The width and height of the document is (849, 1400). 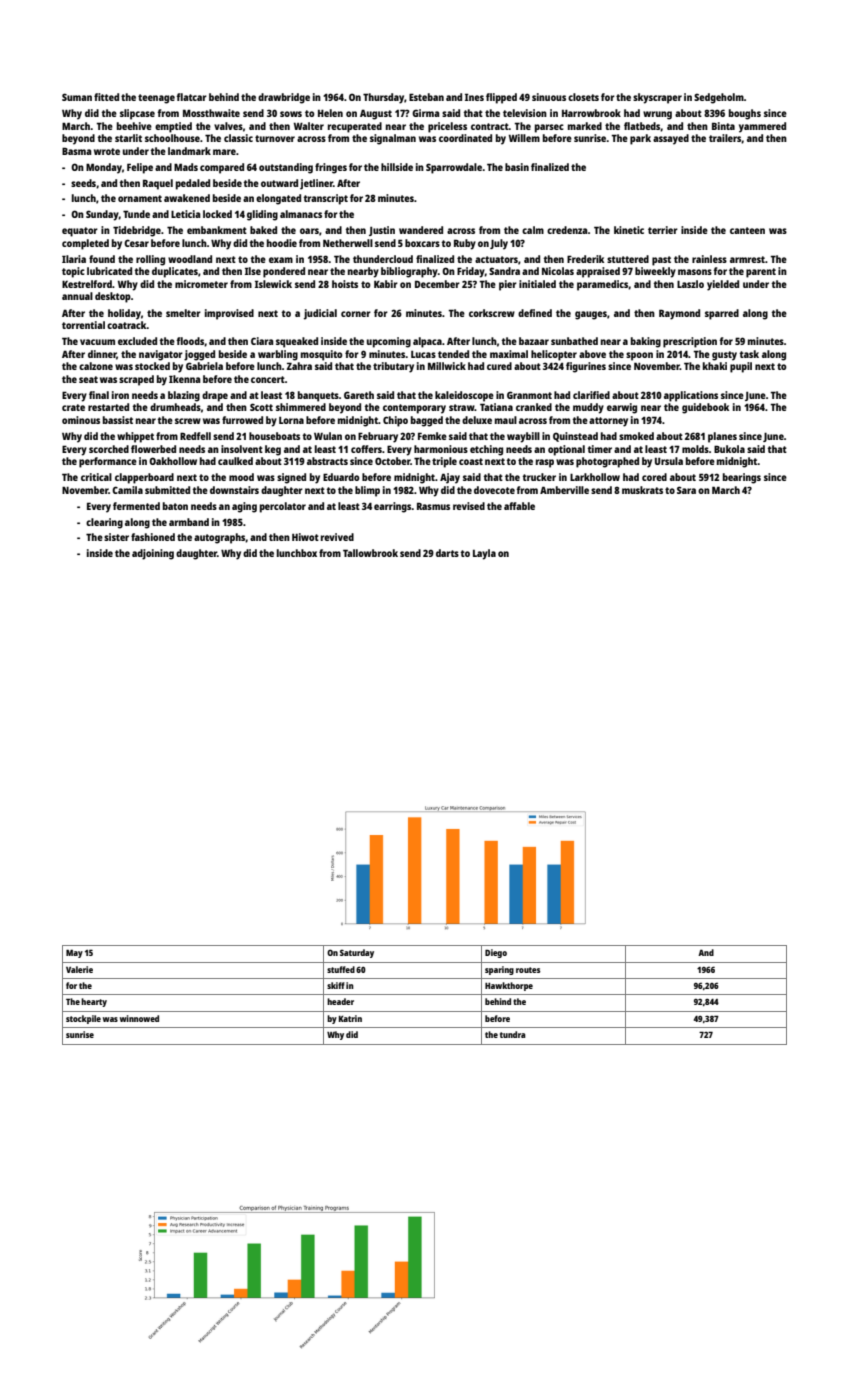 What do you see at coordinates (220, 538) in the document?
I see `autographs` at bounding box center [220, 538].
